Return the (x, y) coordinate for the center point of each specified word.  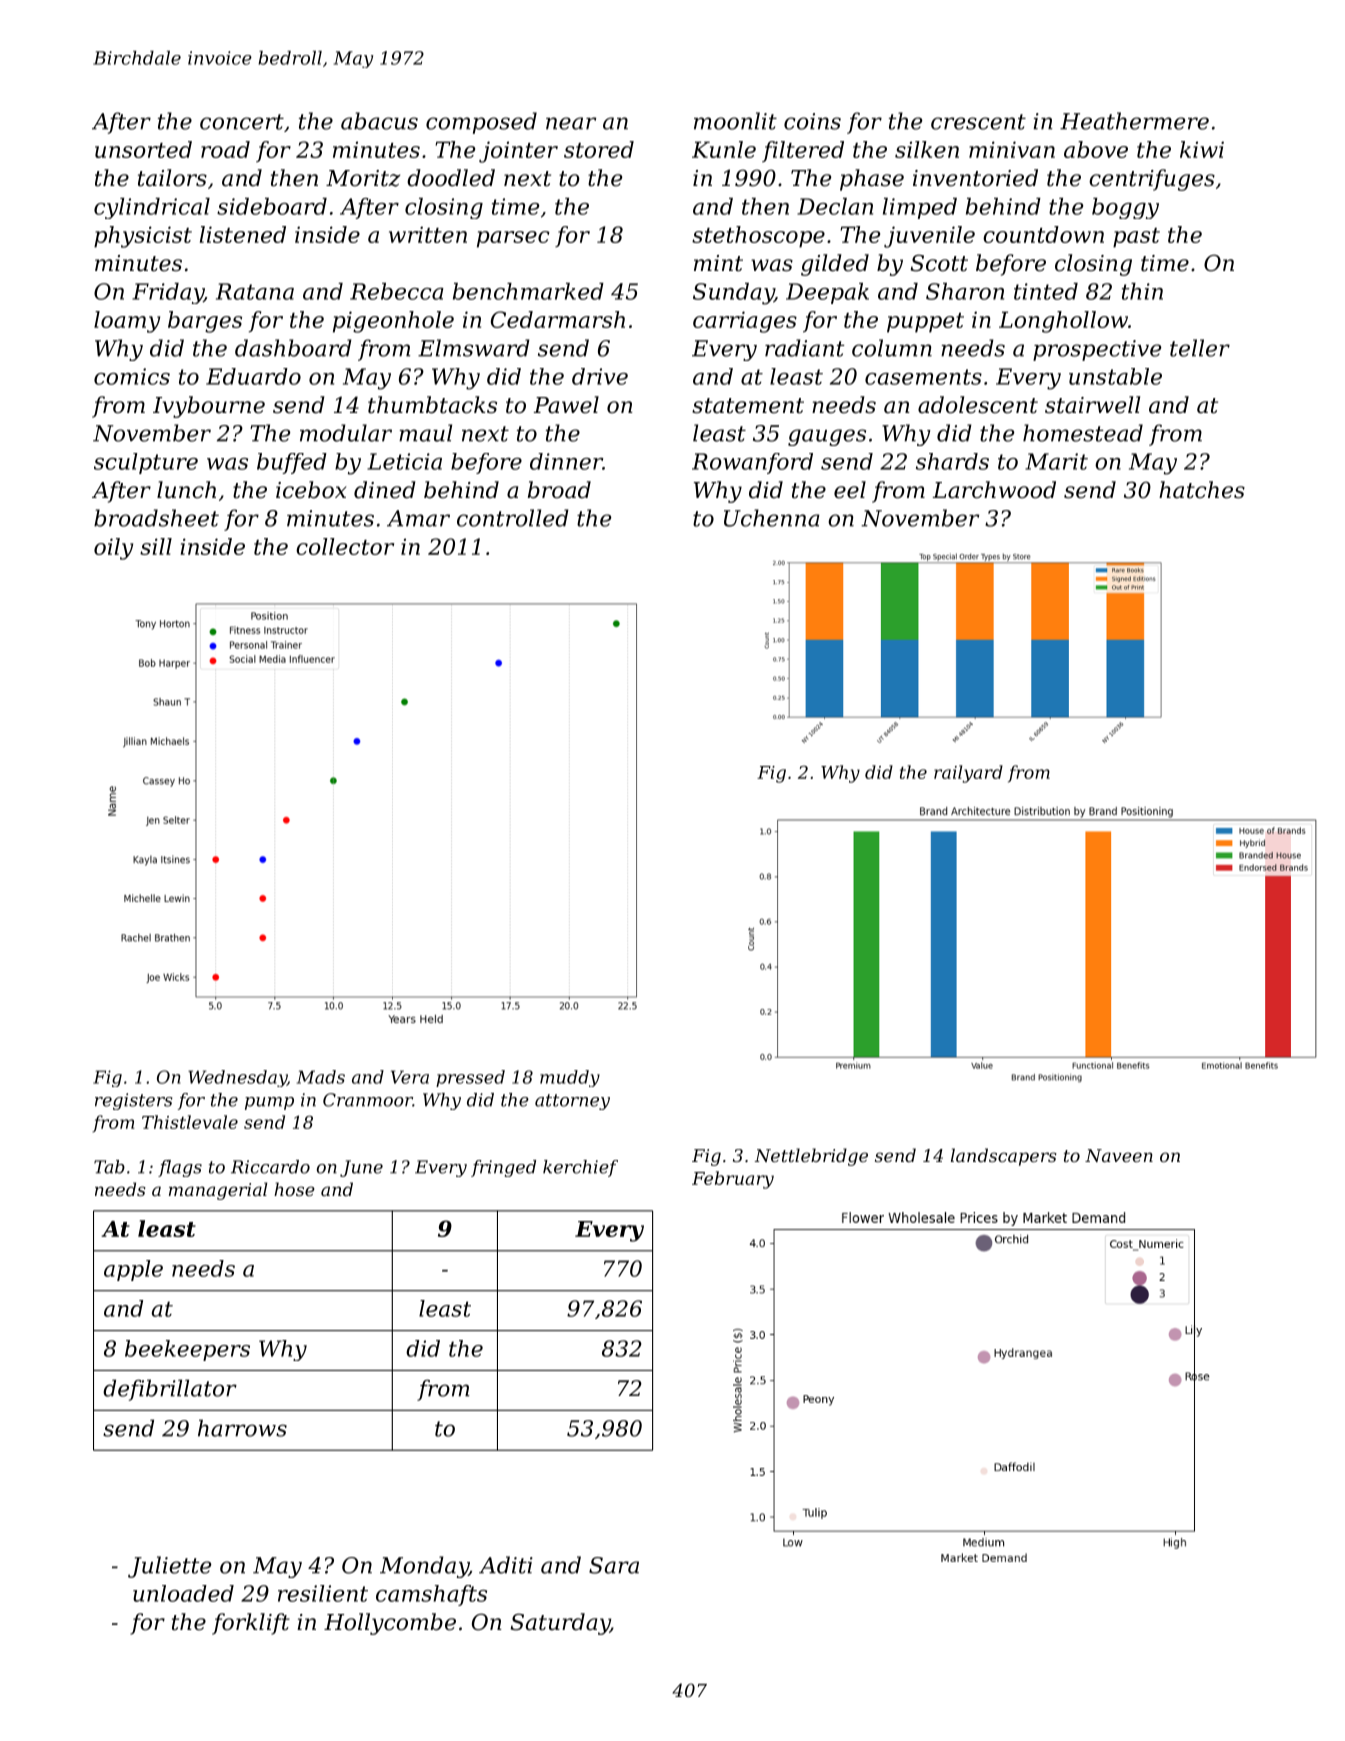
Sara (614, 1565)
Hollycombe (390, 1624)
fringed (503, 1168)
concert (242, 122)
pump (269, 1103)
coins (812, 121)
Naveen (1119, 1155)
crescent (978, 122)
